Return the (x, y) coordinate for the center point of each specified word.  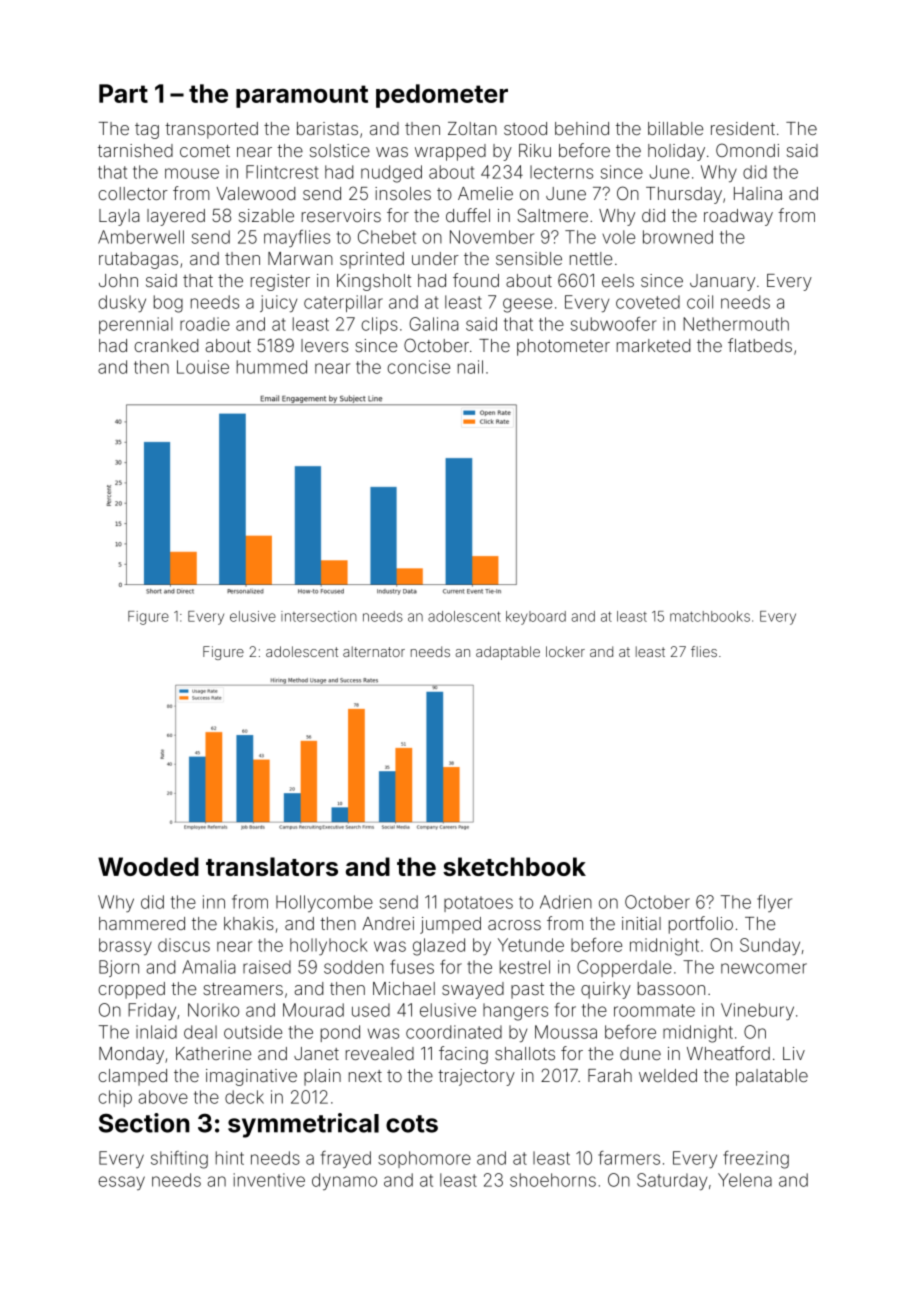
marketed (653, 345)
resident (743, 128)
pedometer (442, 96)
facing (463, 1055)
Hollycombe (324, 903)
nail (470, 367)
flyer (774, 903)
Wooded (148, 866)
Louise (203, 367)
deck (244, 1097)
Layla (119, 217)
